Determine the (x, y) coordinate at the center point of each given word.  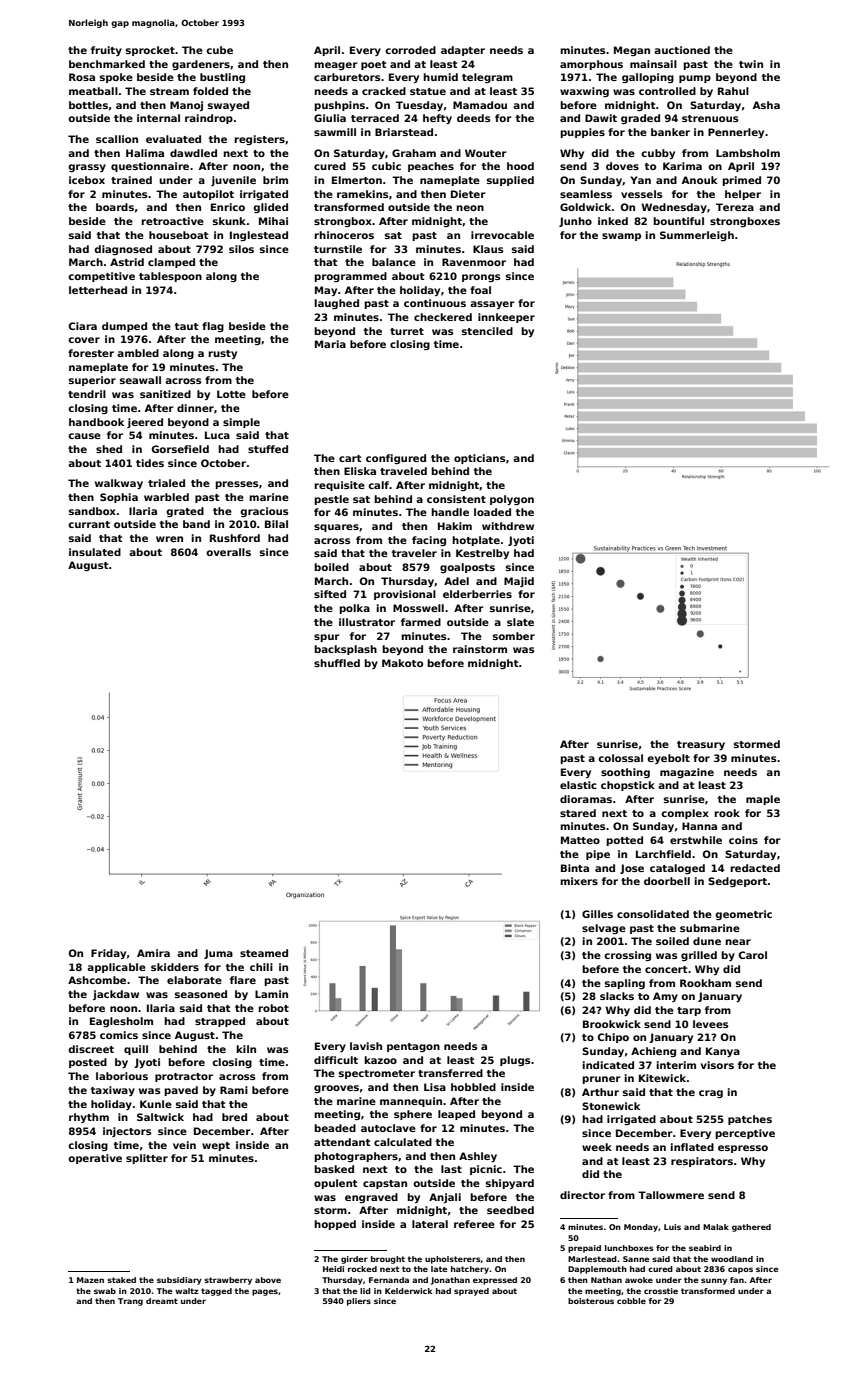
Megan (632, 51)
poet (373, 65)
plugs (515, 1061)
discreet (91, 1049)
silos (241, 249)
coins (743, 840)
